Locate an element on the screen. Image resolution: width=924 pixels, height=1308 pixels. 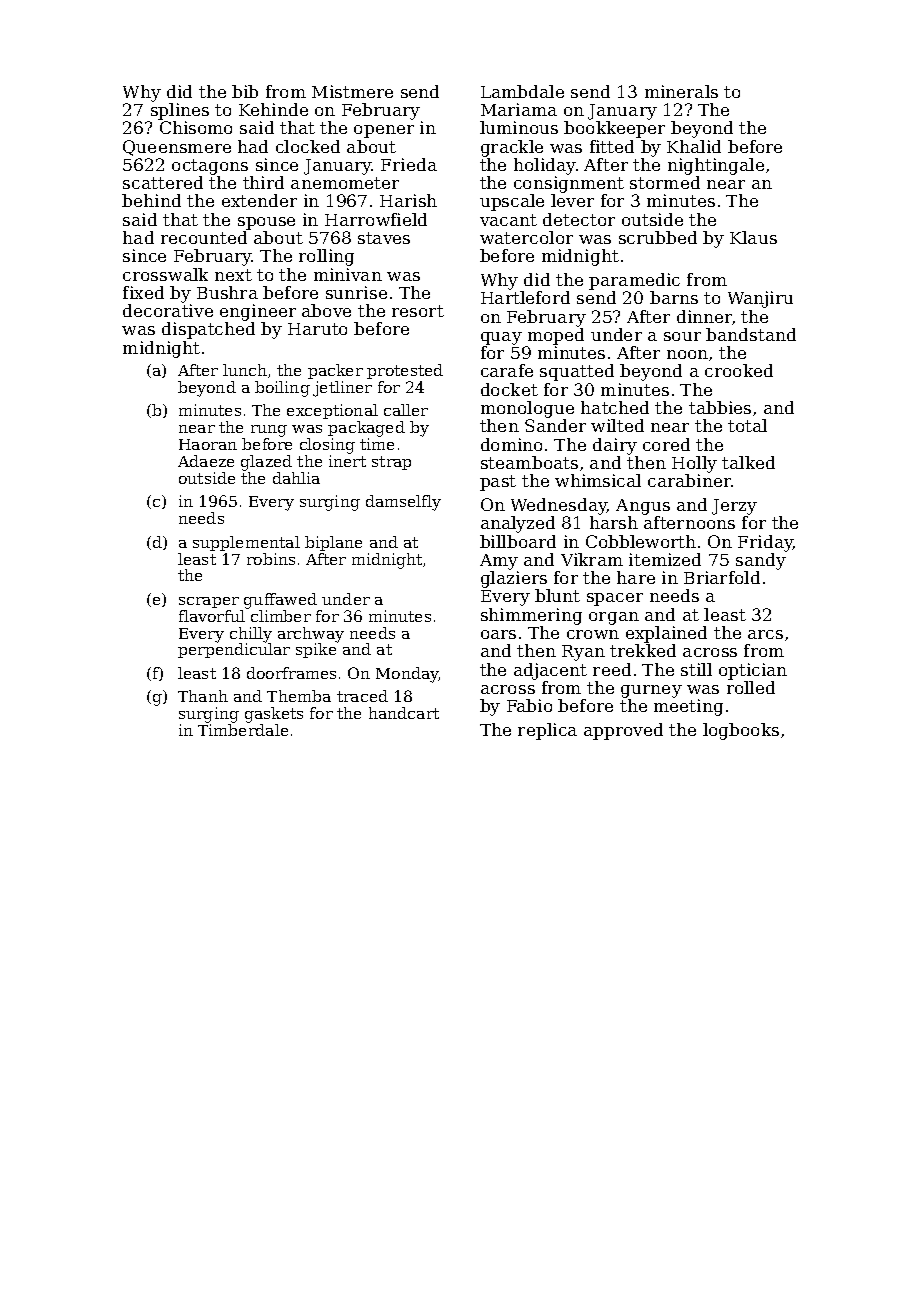
monologue is located at coordinates (527, 409).
